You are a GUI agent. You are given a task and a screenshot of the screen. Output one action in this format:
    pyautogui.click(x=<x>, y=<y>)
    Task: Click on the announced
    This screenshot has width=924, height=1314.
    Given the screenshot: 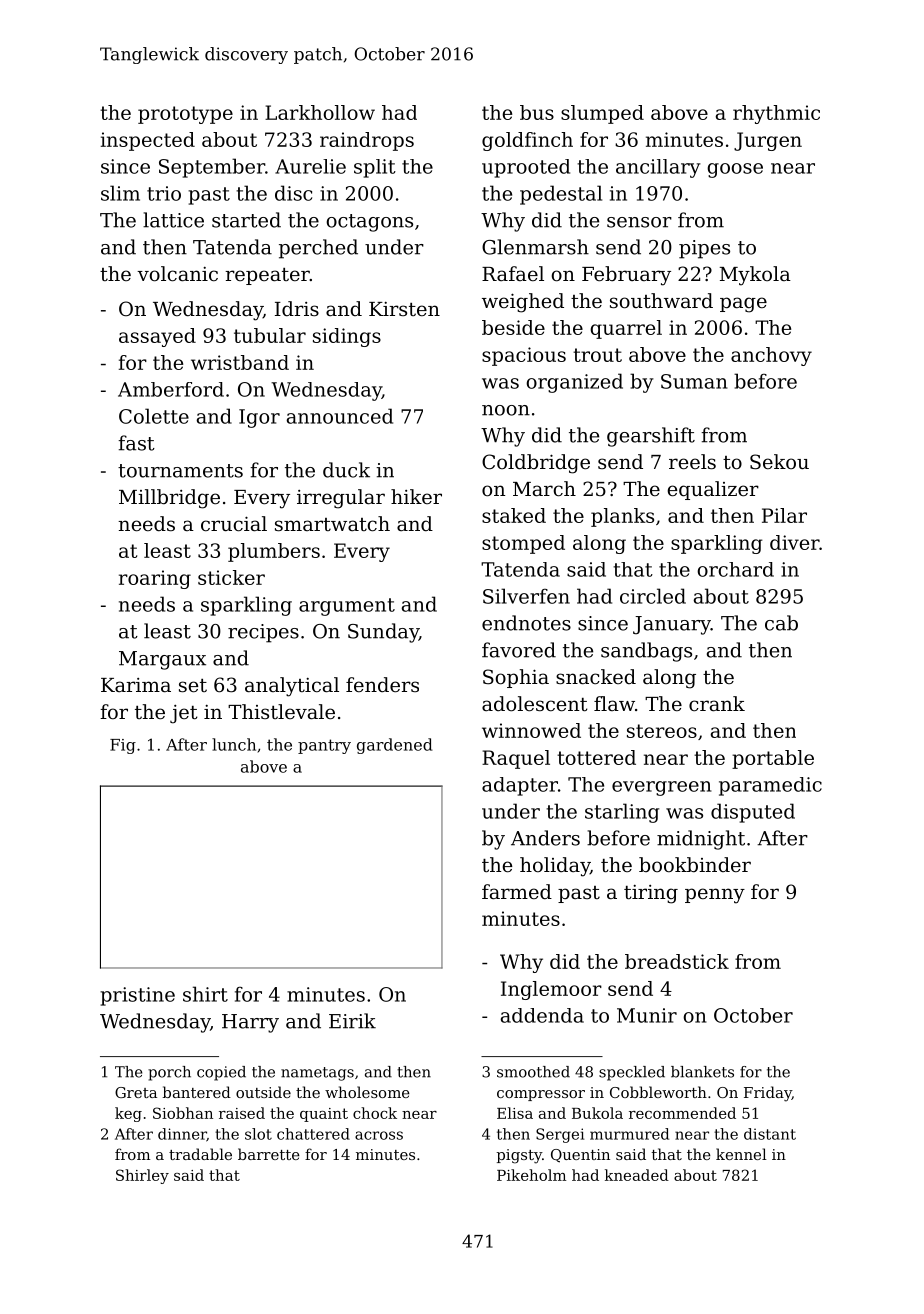 What is the action you would take?
    pyautogui.click(x=340, y=416)
